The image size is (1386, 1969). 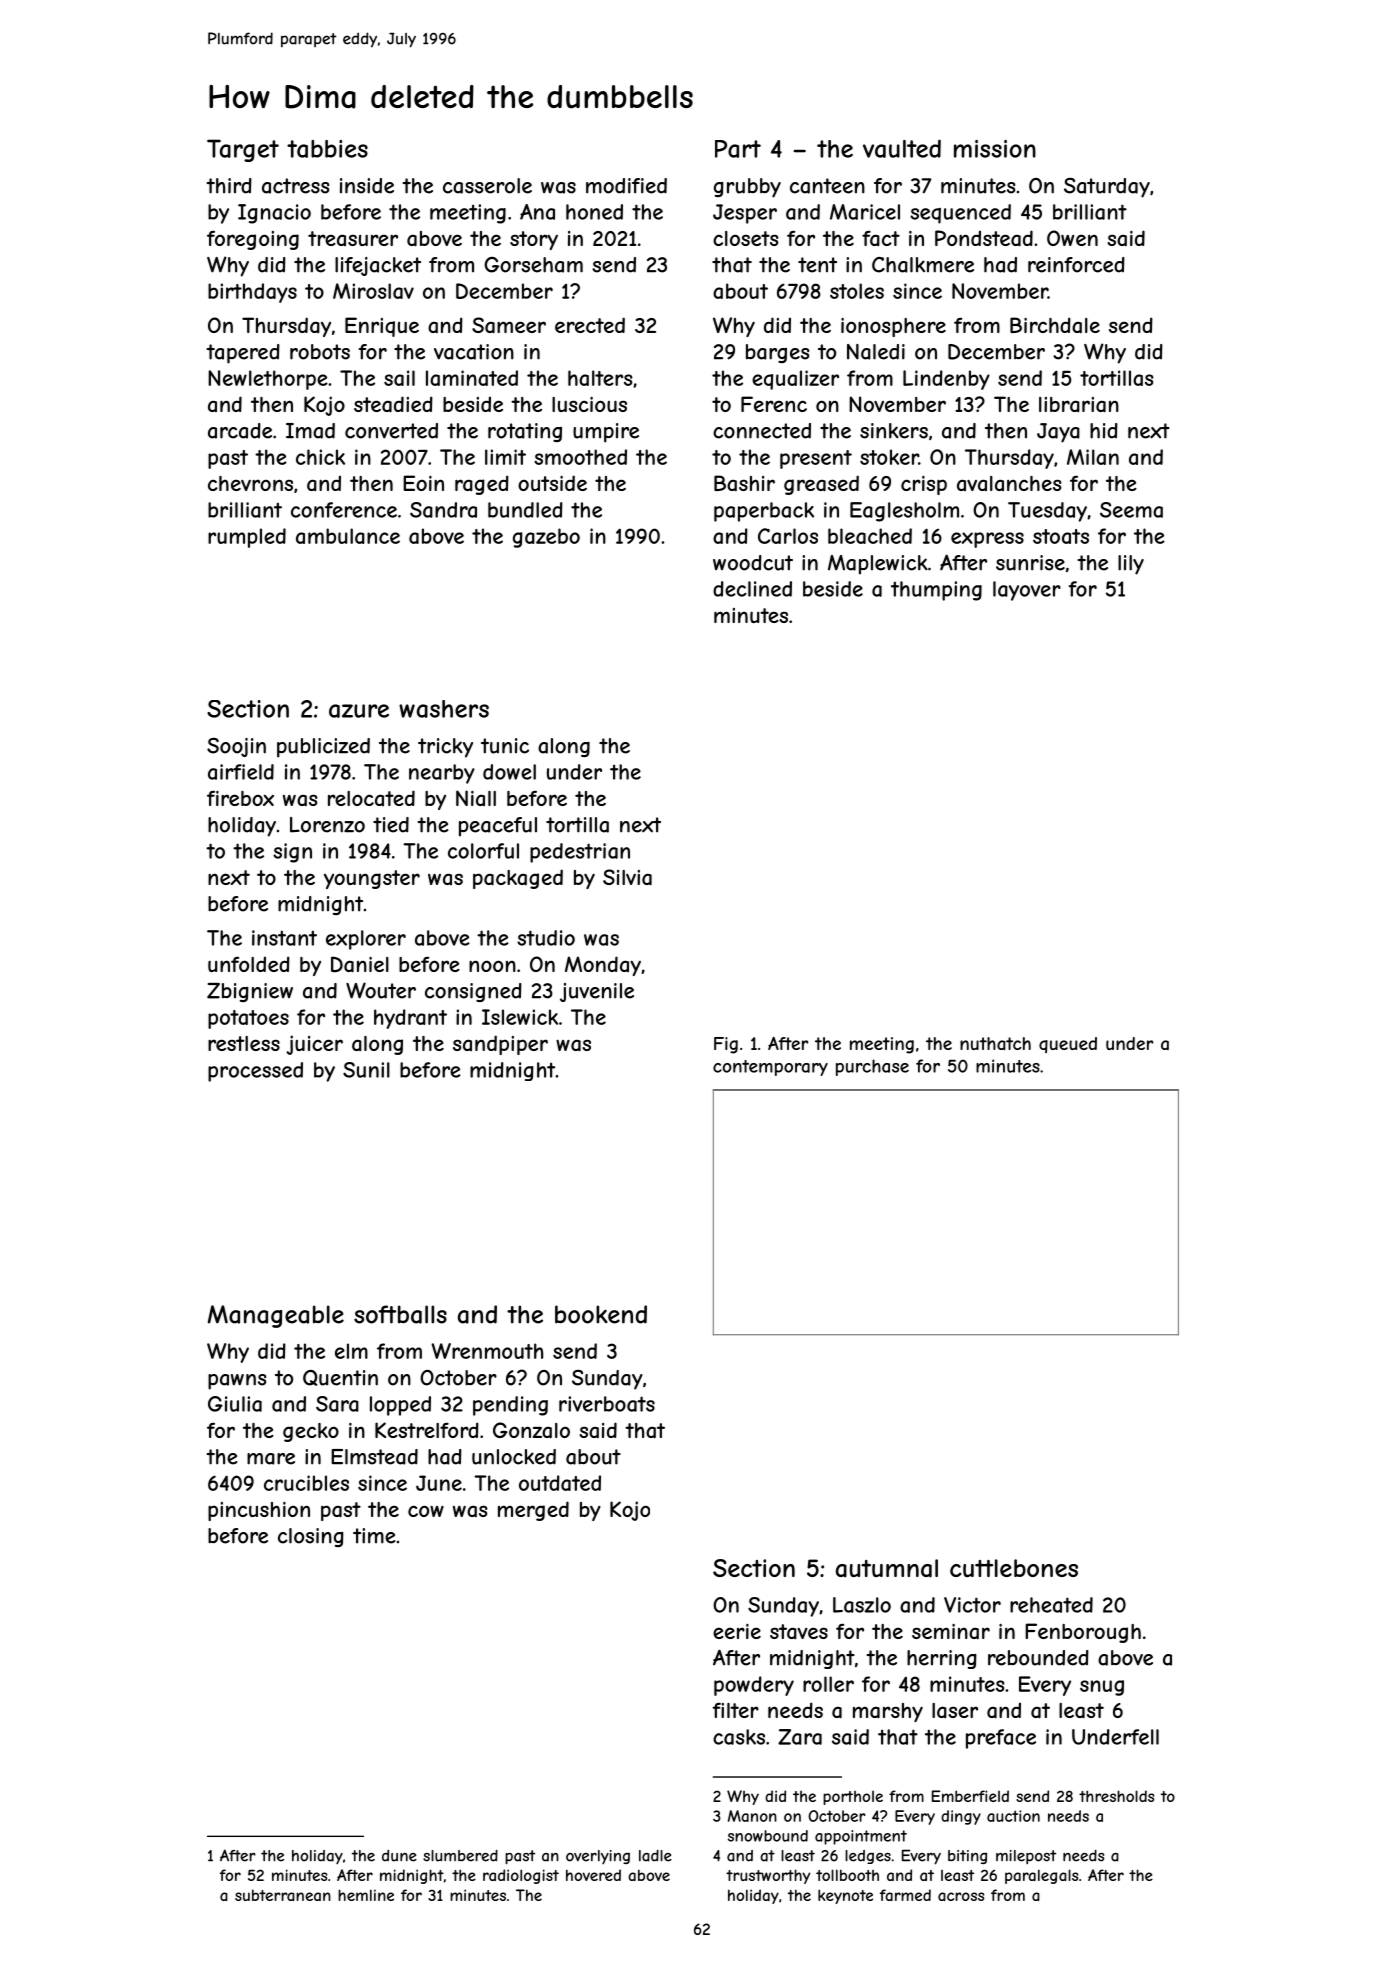 I want to click on azure, so click(x=359, y=711).
